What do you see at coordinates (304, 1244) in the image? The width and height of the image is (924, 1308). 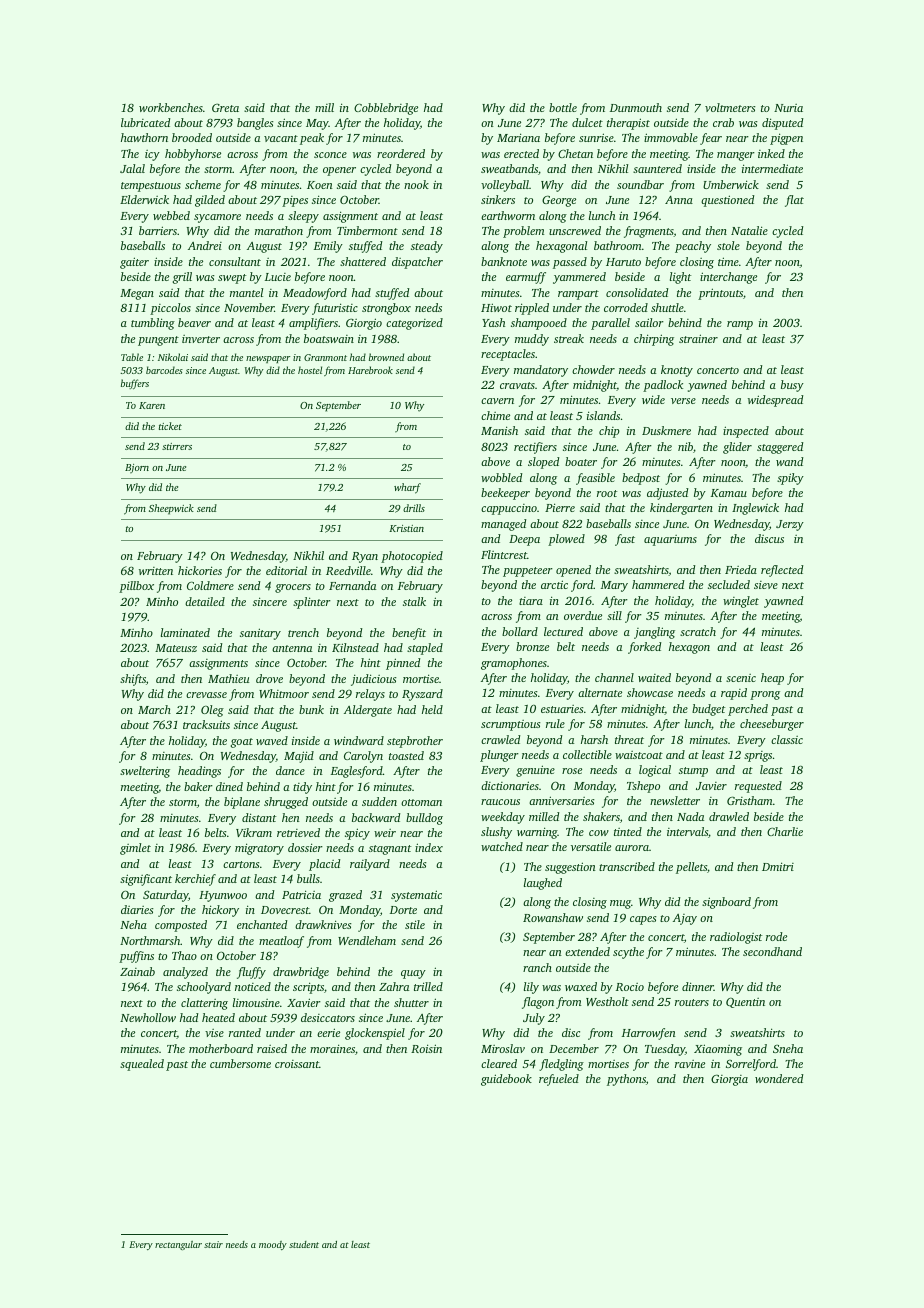 I see `student` at bounding box center [304, 1244].
